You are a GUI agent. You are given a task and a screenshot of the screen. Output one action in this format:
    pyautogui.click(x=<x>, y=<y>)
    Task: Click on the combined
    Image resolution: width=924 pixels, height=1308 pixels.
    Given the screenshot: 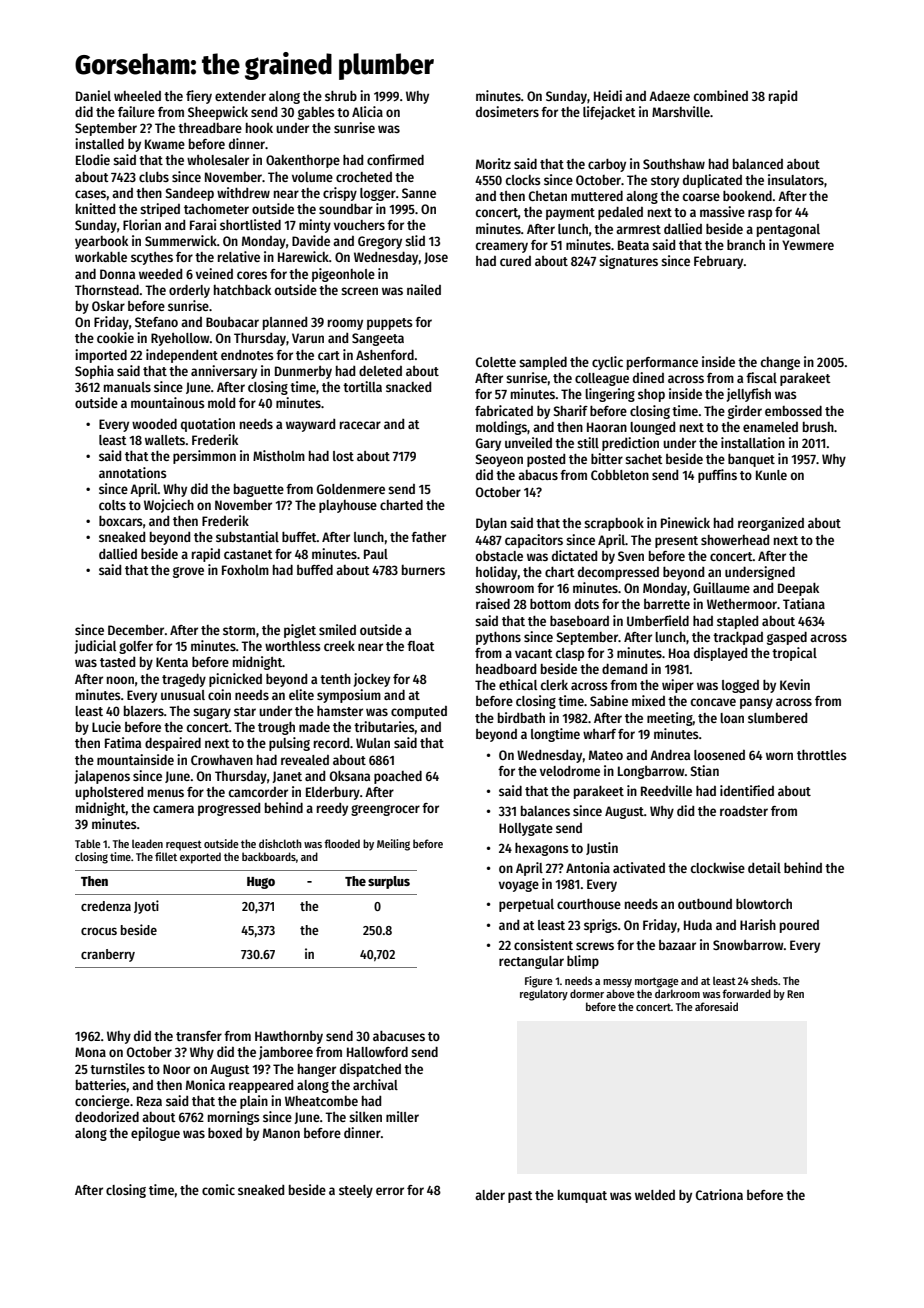 What is the action you would take?
    pyautogui.click(x=721, y=95)
